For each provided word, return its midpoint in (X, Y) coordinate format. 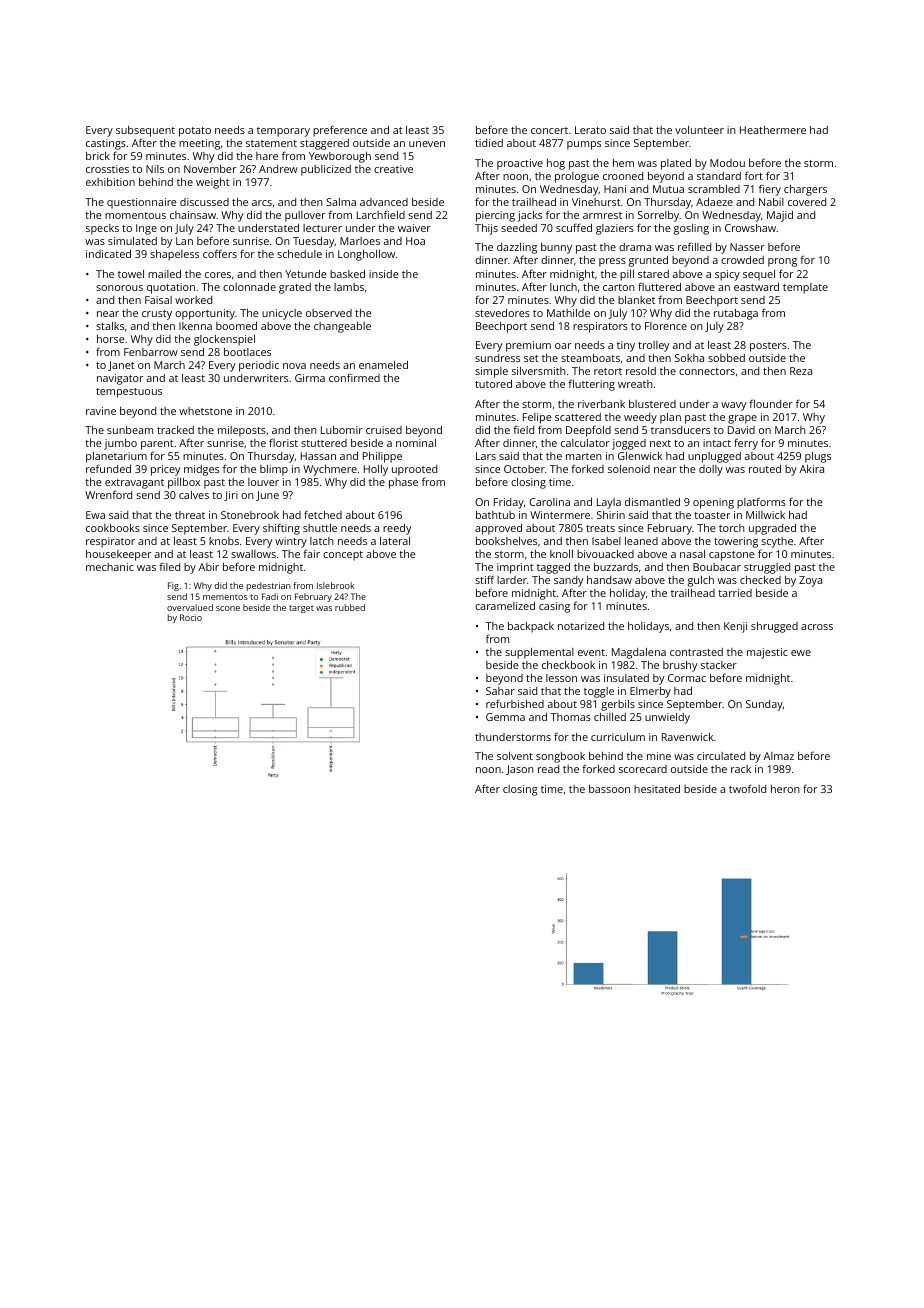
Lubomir (342, 430)
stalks (110, 326)
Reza (801, 371)
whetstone (205, 411)
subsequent (145, 131)
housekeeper (118, 555)
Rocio (191, 617)
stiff (484, 579)
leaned (641, 541)
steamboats (590, 358)
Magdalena (639, 653)
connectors (707, 371)
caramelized (505, 606)
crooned (623, 176)
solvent (515, 756)
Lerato (590, 130)
